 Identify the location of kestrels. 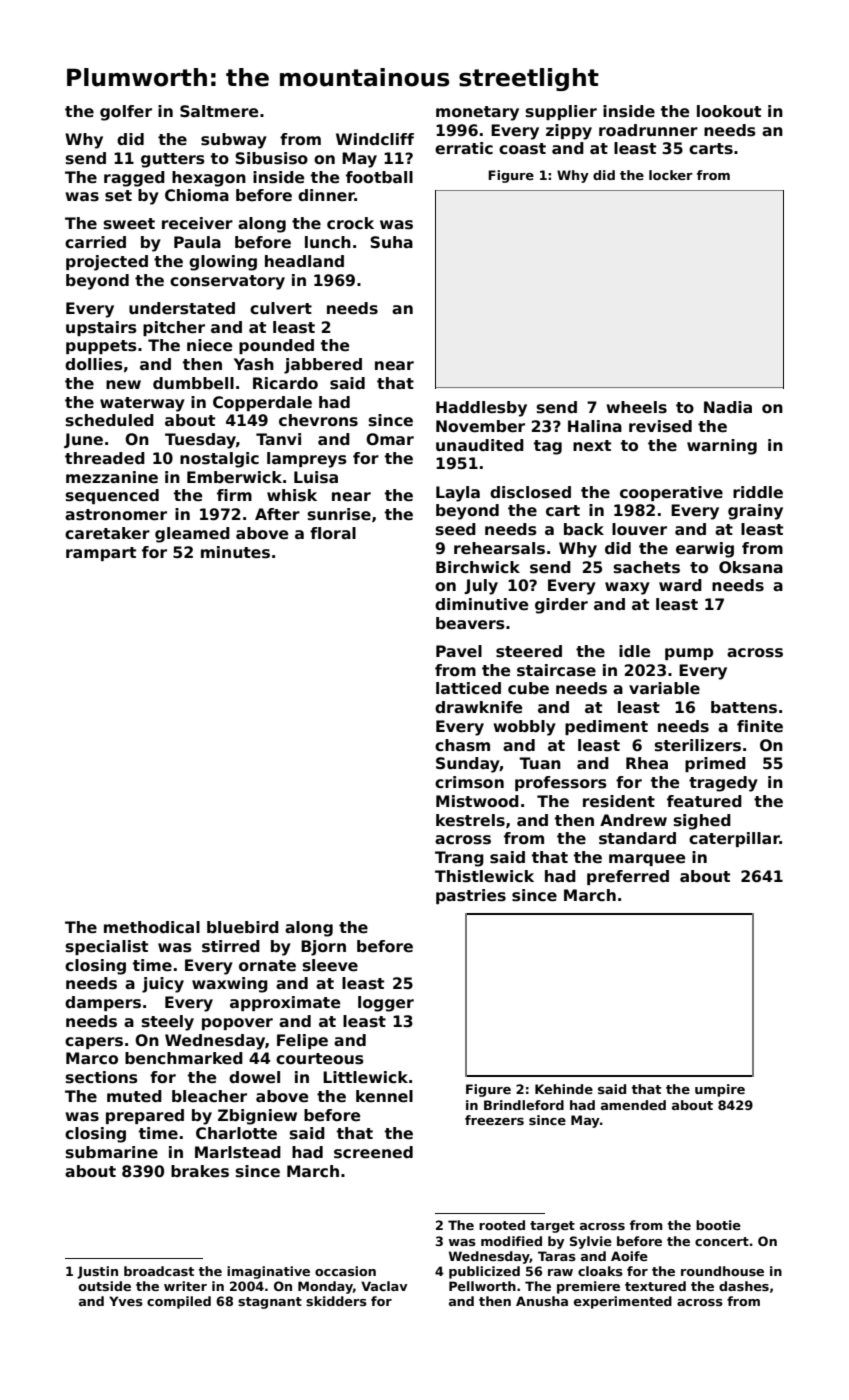
(470, 820).
